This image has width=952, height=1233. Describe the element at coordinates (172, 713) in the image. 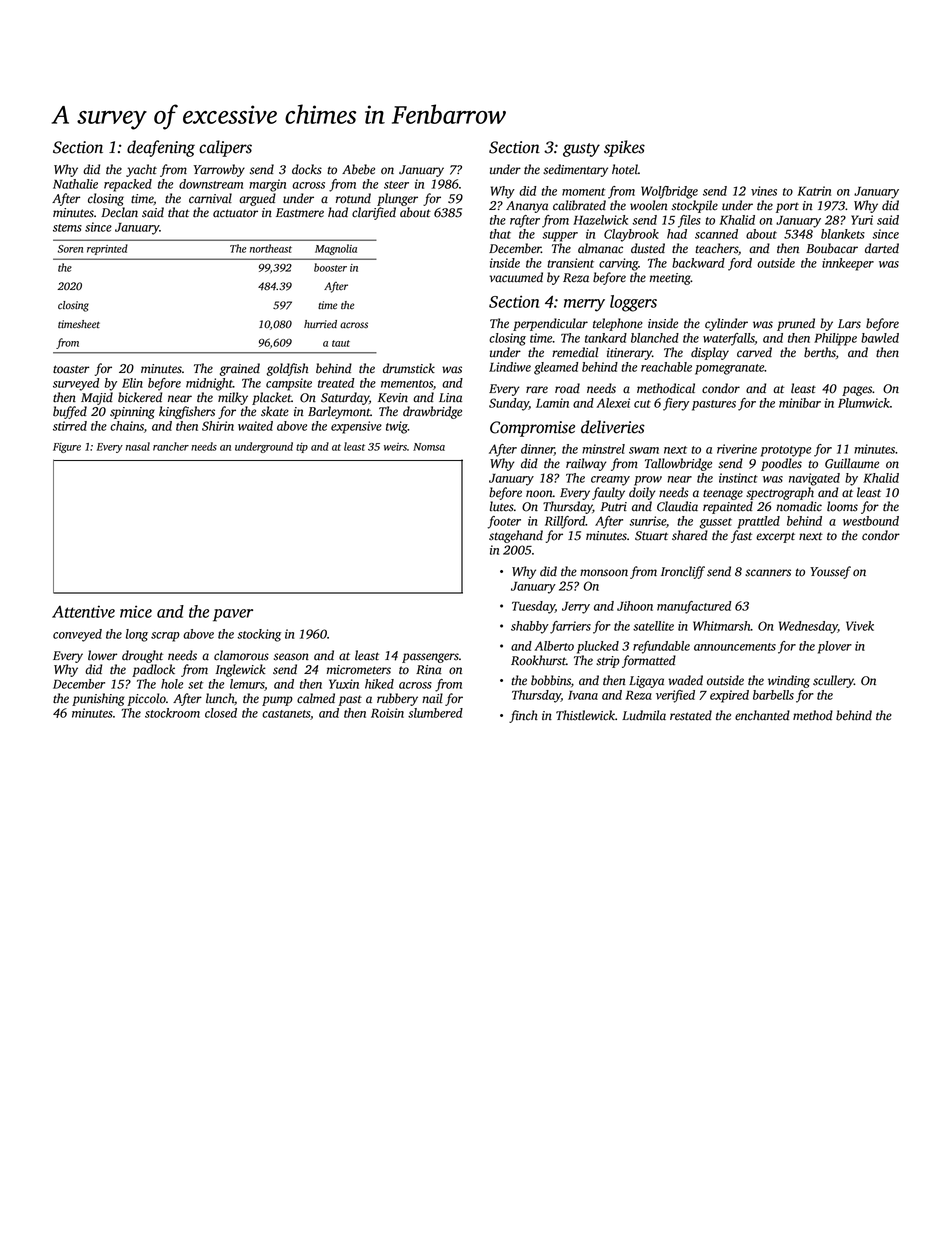

I see `stockroom` at that location.
